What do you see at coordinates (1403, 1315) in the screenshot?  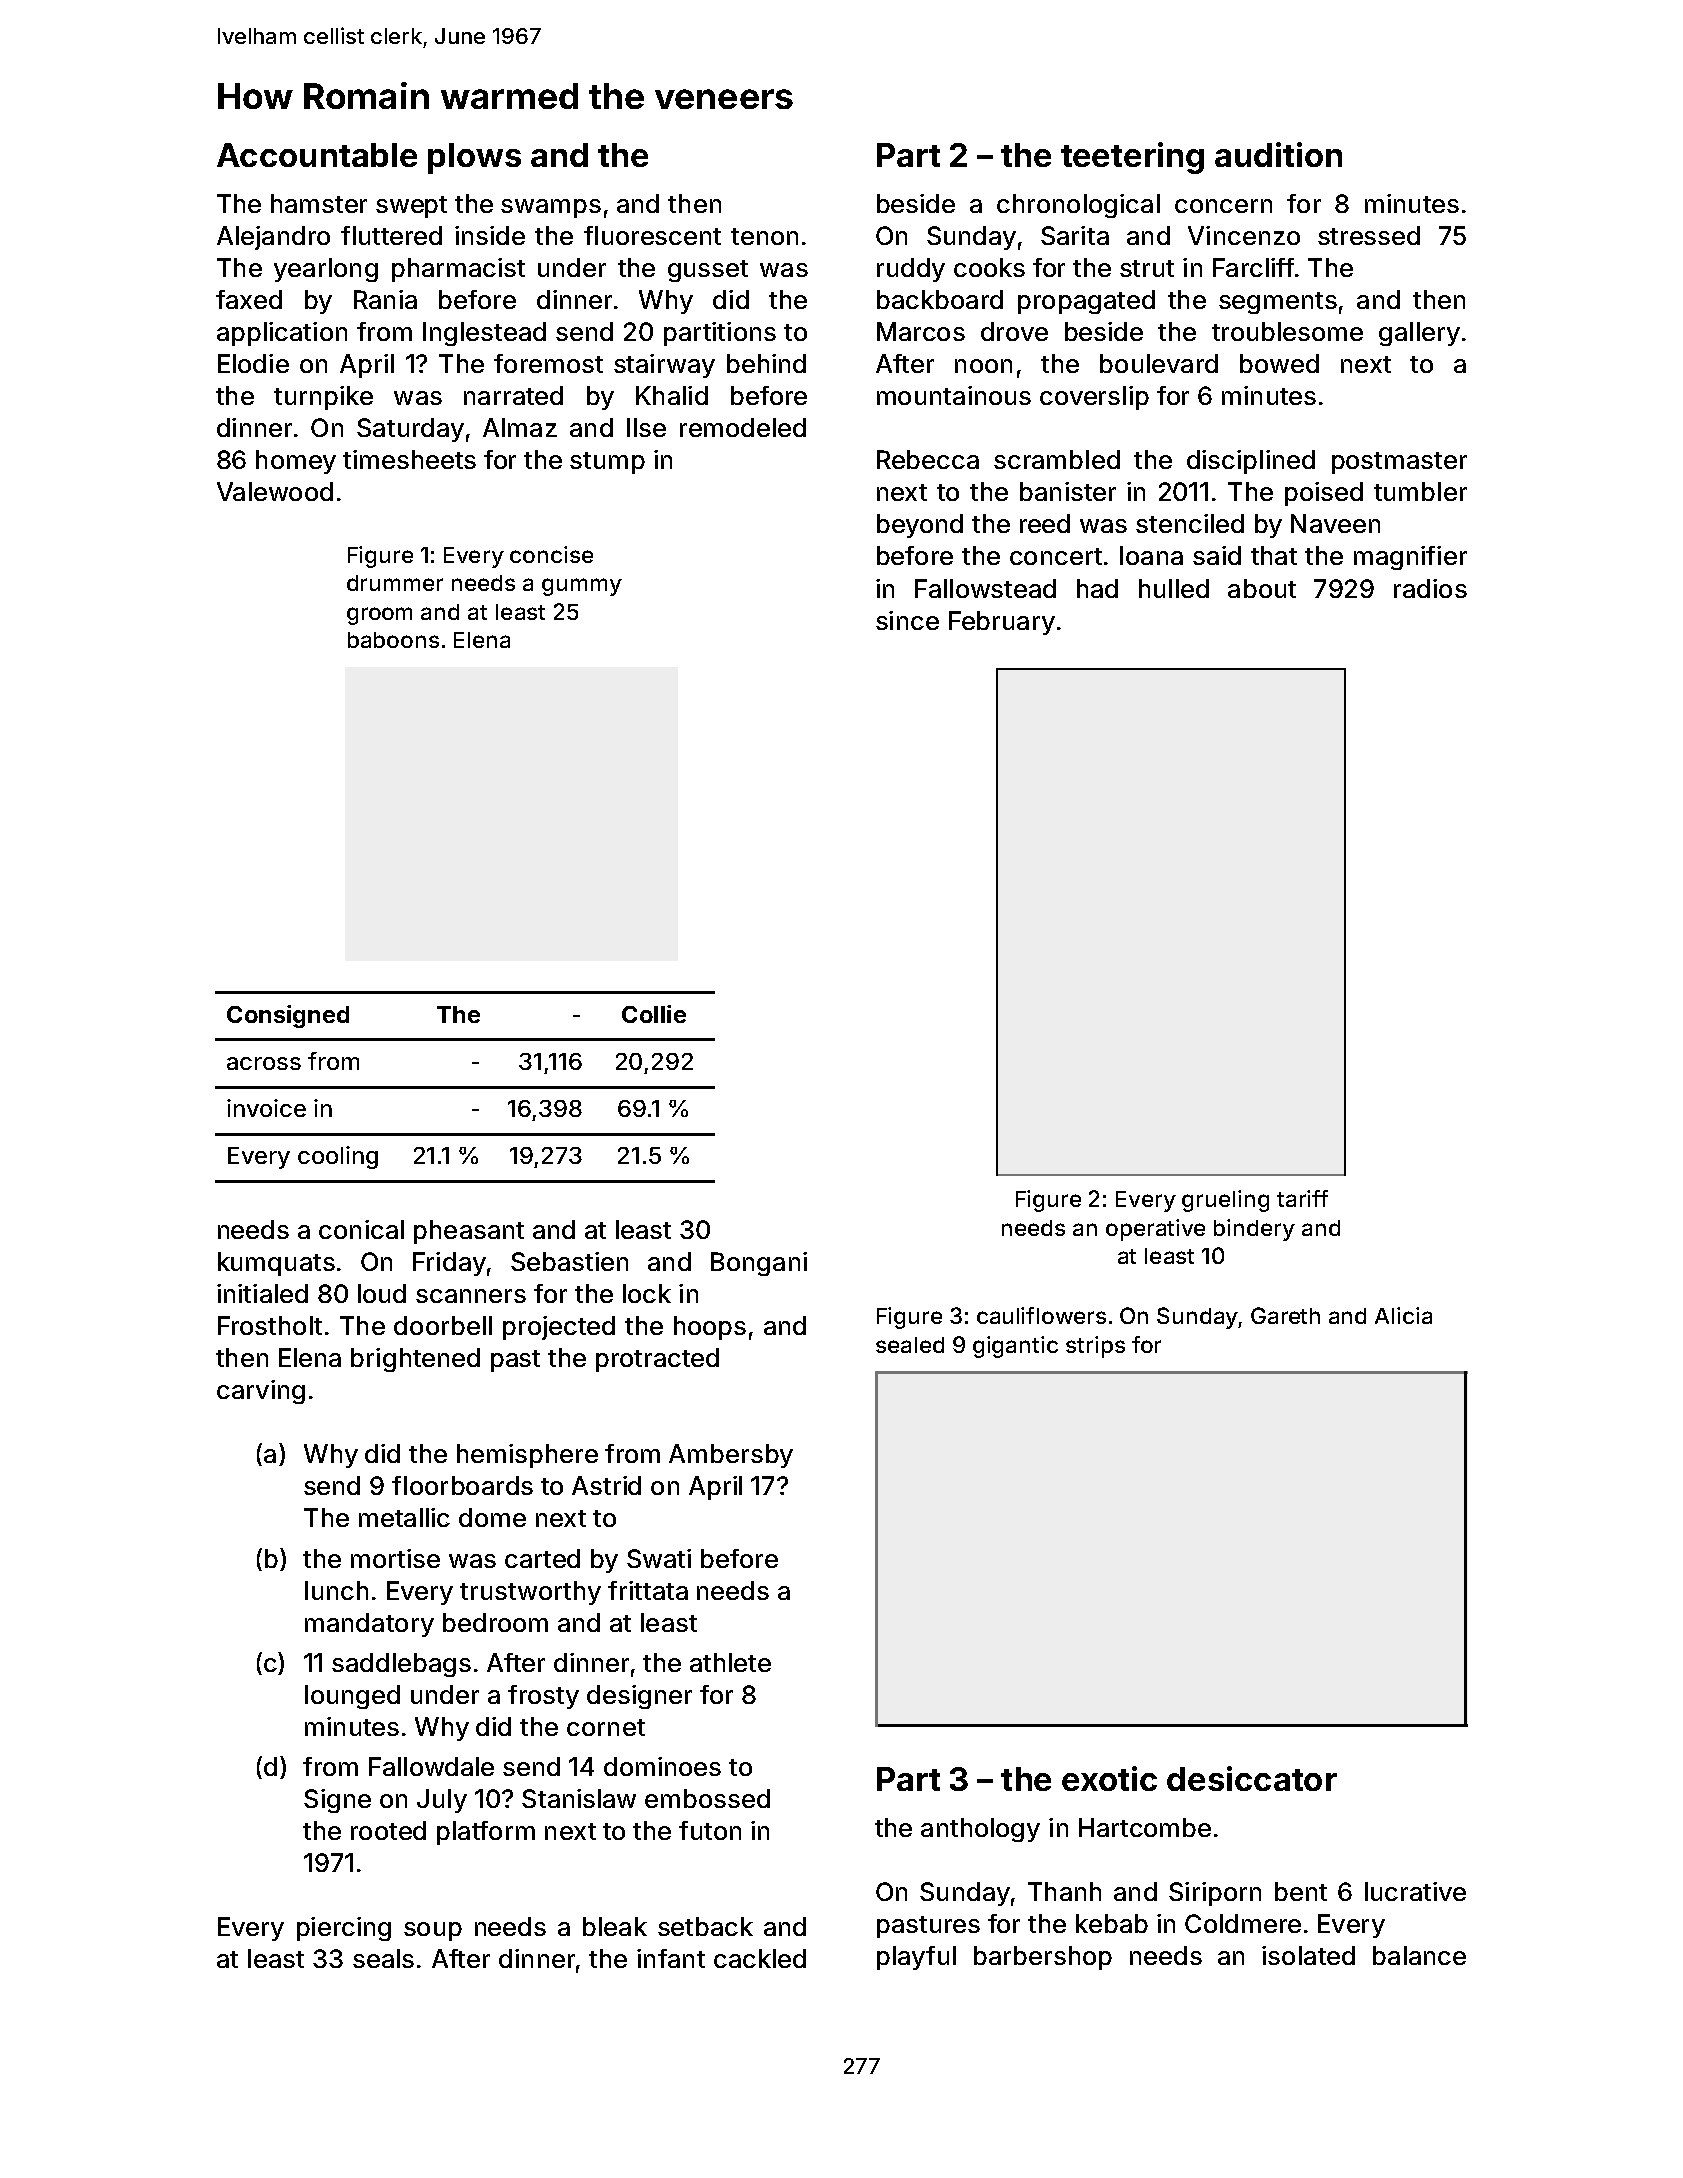 I see `Alicia` at bounding box center [1403, 1315].
